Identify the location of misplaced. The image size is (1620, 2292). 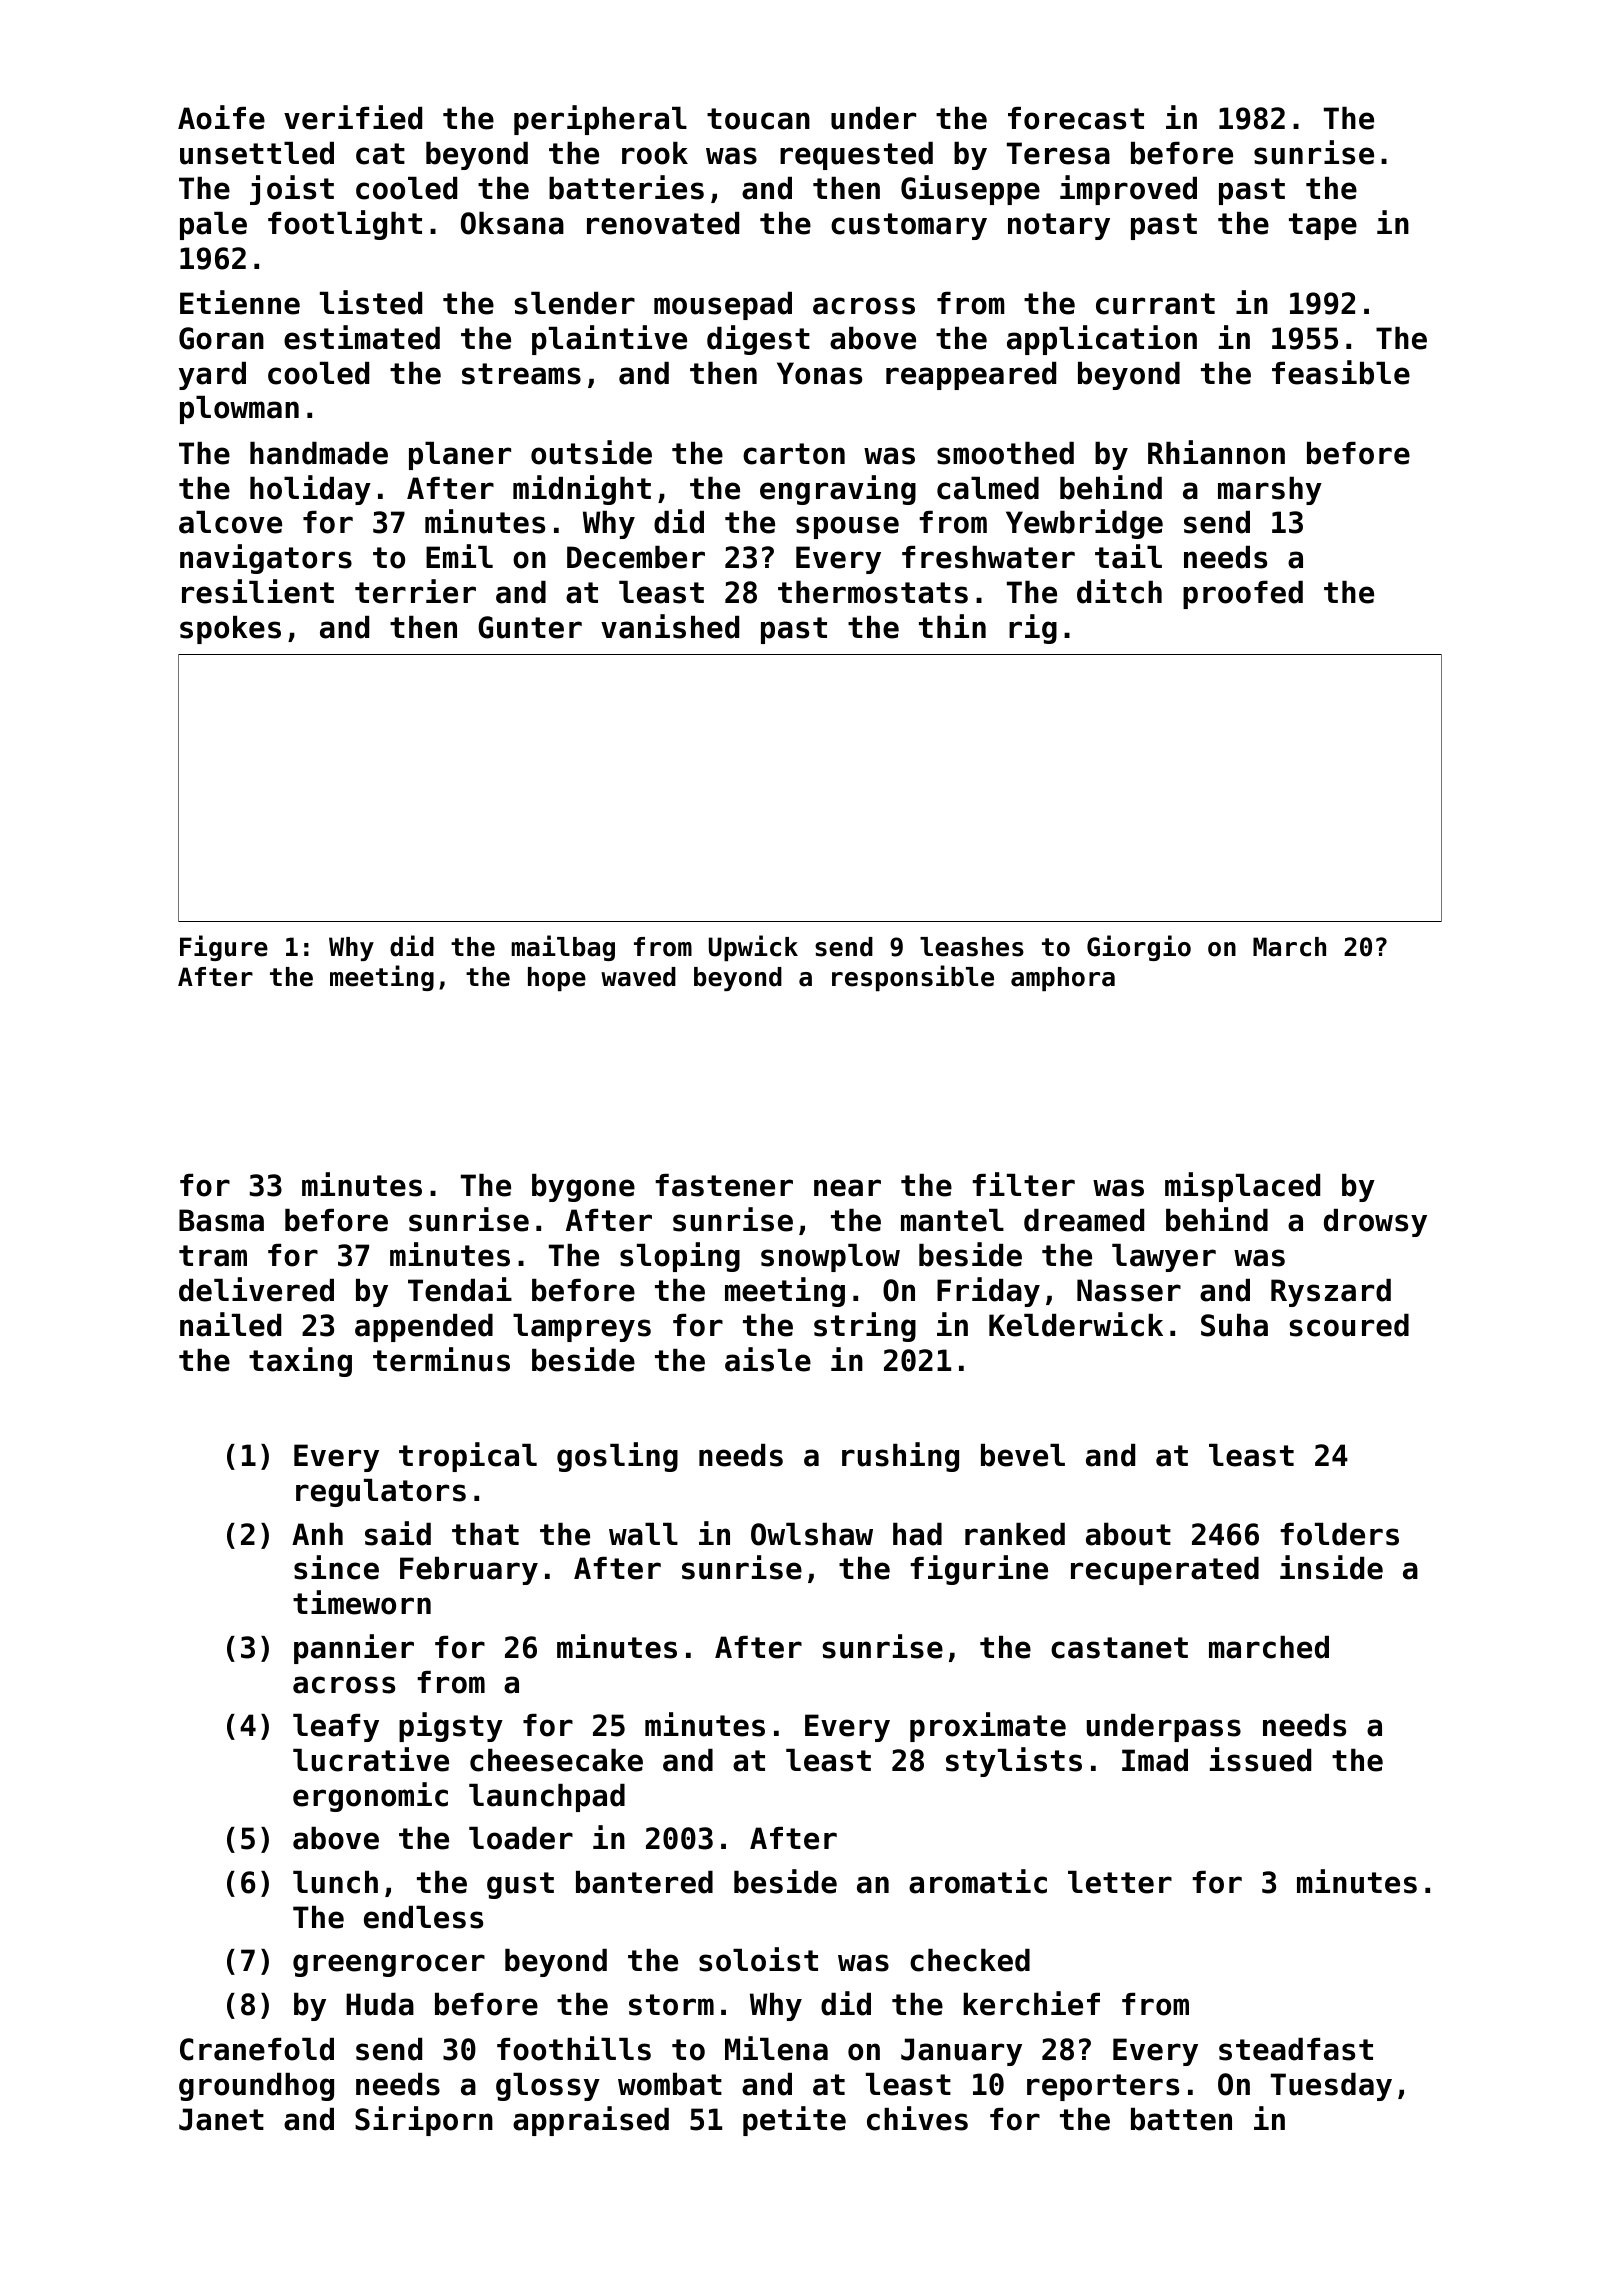
(1242, 1187).
